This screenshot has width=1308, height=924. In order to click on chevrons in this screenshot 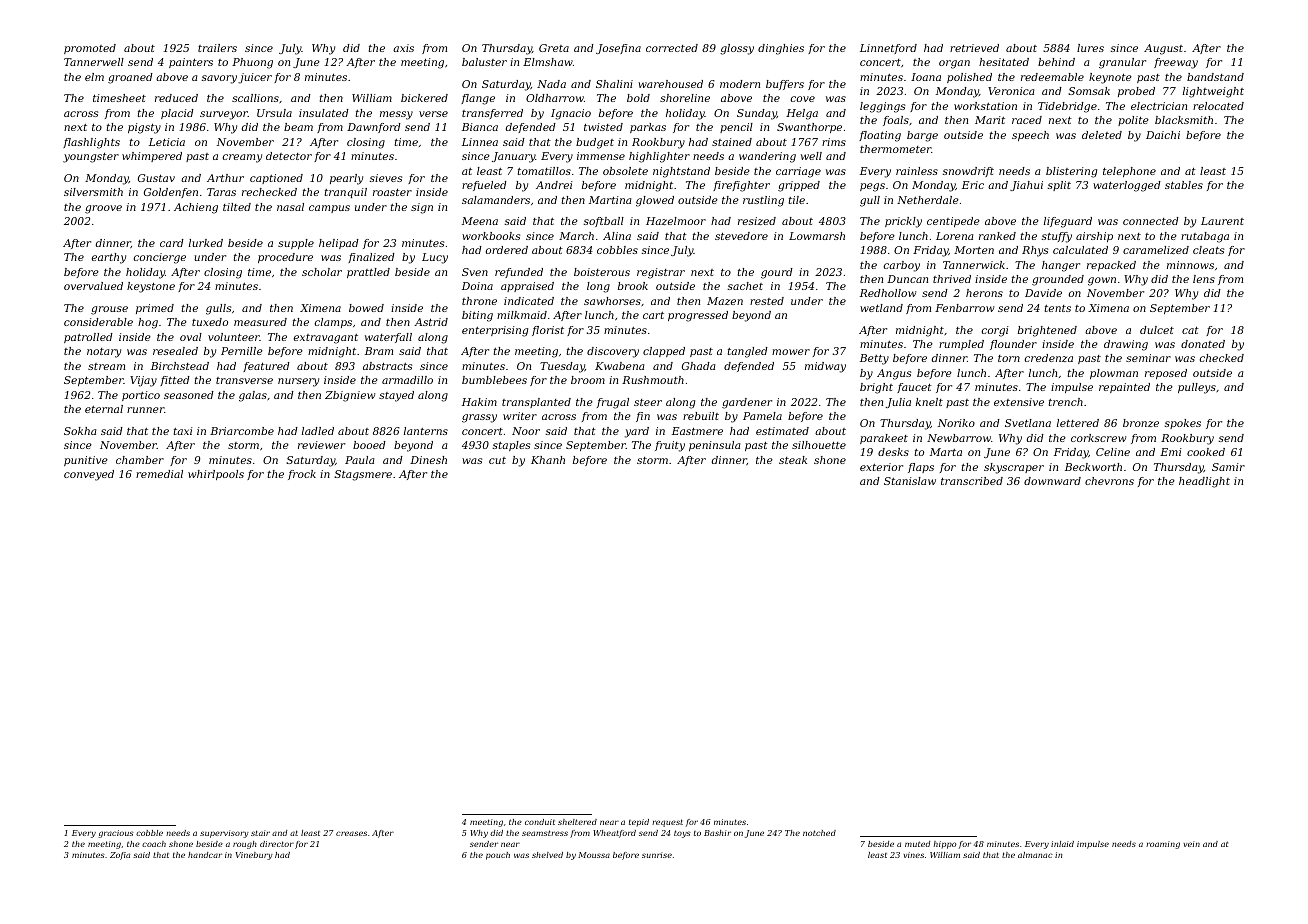, I will do `click(1109, 481)`.
